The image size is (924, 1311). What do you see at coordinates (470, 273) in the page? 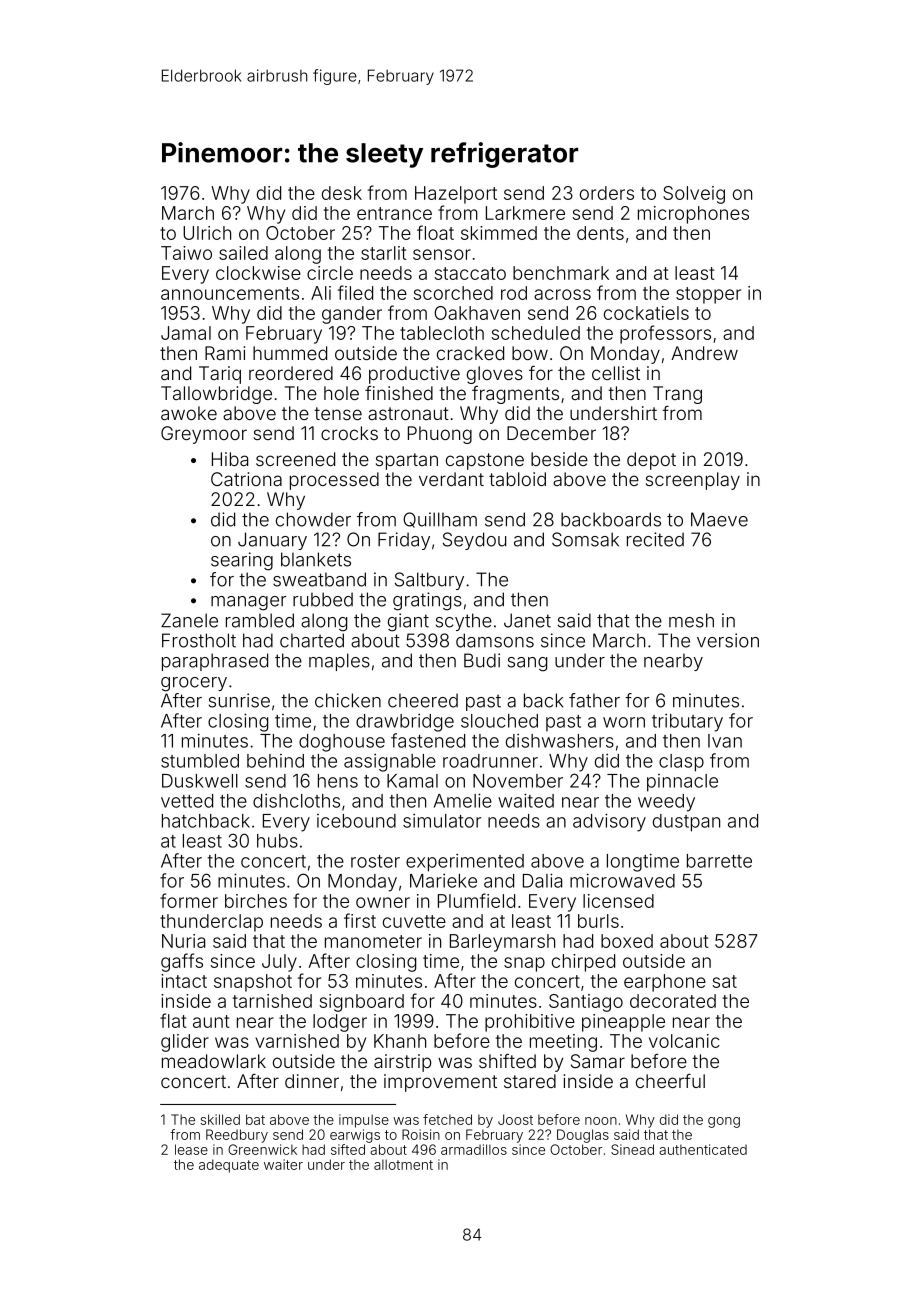
I see `staccato` at bounding box center [470, 273].
